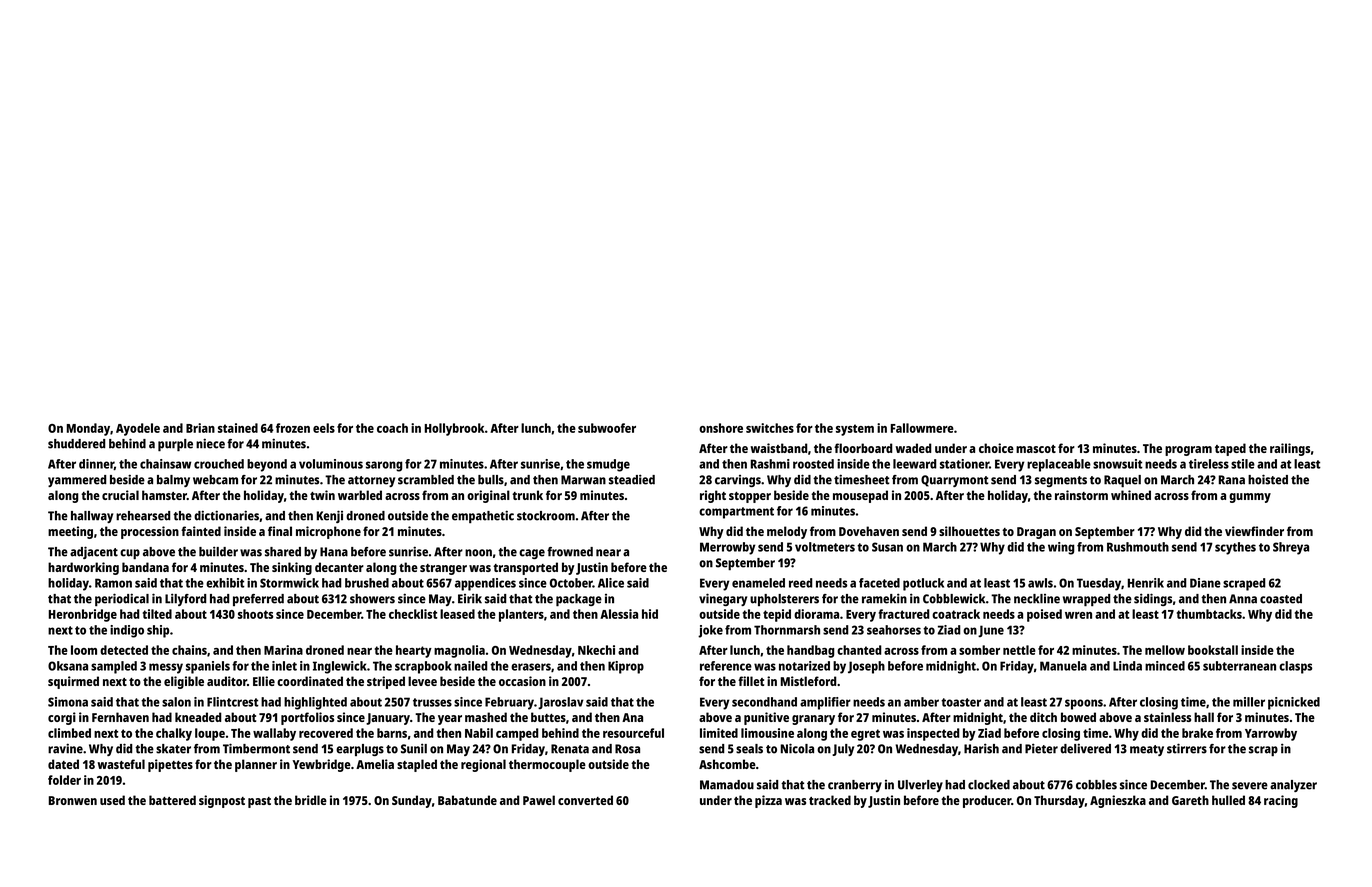  Describe the element at coordinates (1243, 599) in the screenshot. I see `Anna` at that location.
